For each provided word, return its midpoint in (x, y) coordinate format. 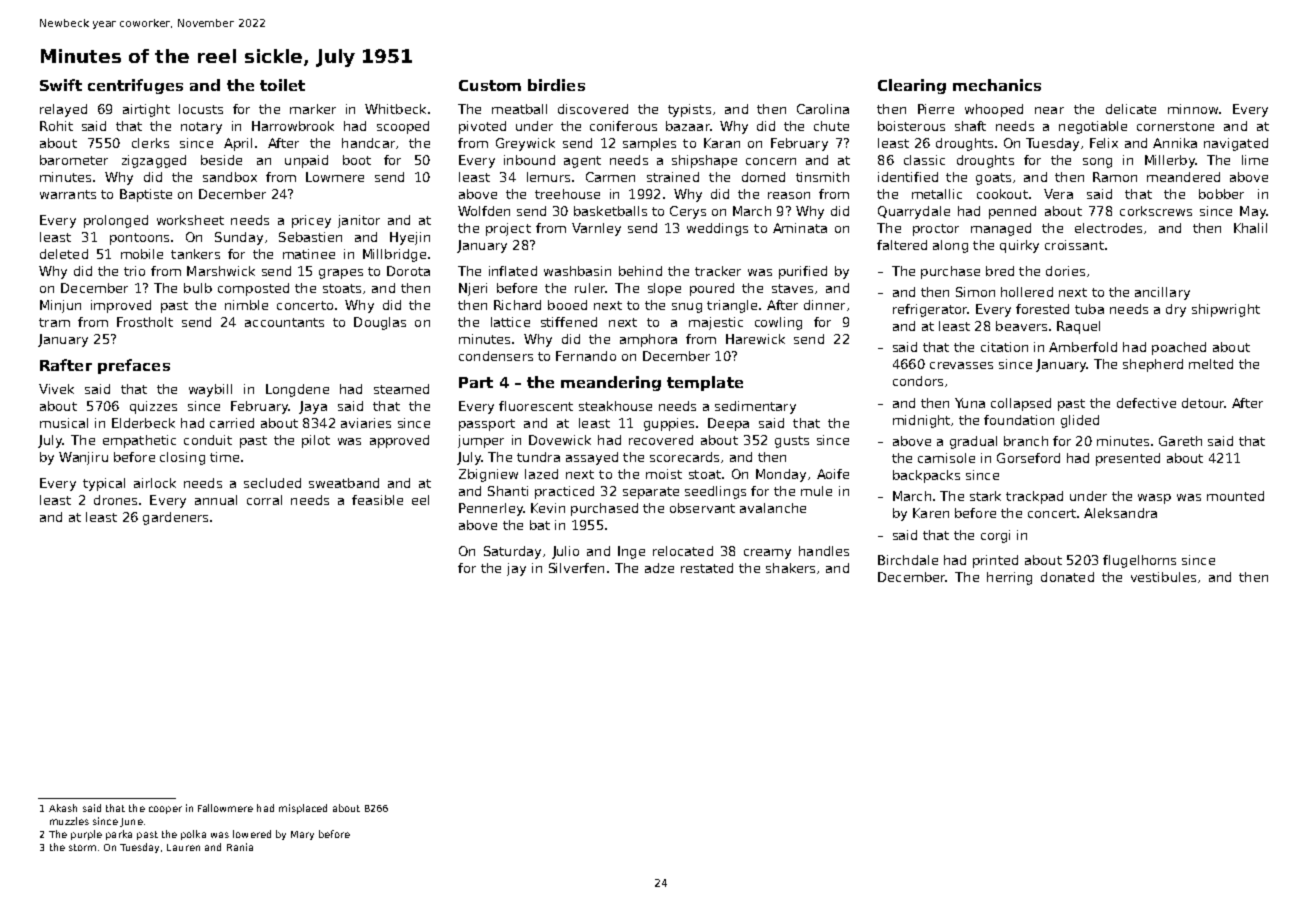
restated (707, 568)
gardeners (175, 518)
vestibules (1163, 577)
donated (1067, 577)
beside (221, 160)
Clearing (912, 86)
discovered (593, 109)
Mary (302, 835)
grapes (341, 274)
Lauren (183, 847)
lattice (510, 322)
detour (1203, 403)
